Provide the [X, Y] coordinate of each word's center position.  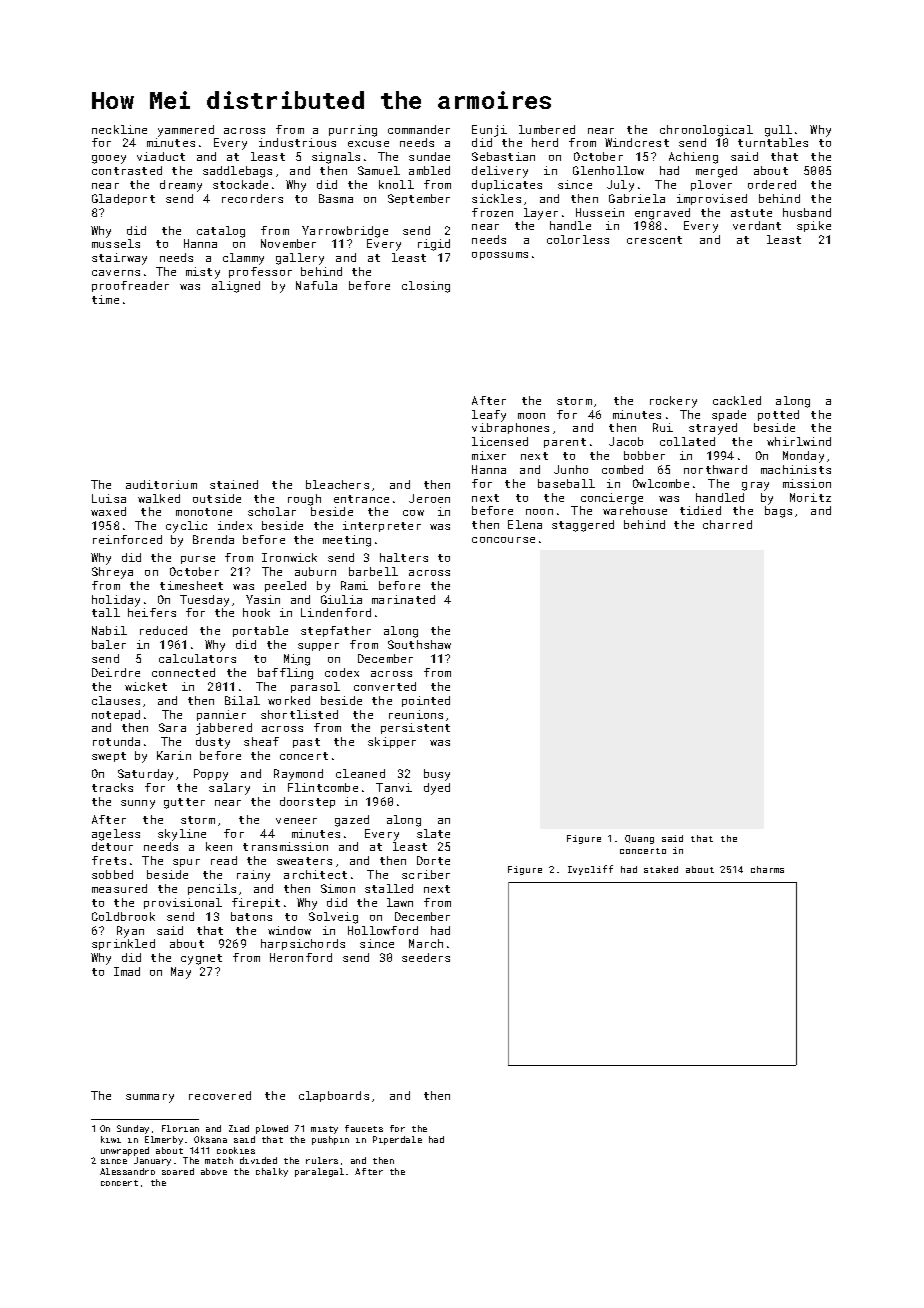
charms [767, 869]
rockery [673, 402]
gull [778, 131]
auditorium [161, 484]
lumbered [547, 129]
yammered [186, 131]
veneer [296, 821]
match [219, 1160]
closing [426, 287]
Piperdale [397, 1140]
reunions [416, 714]
